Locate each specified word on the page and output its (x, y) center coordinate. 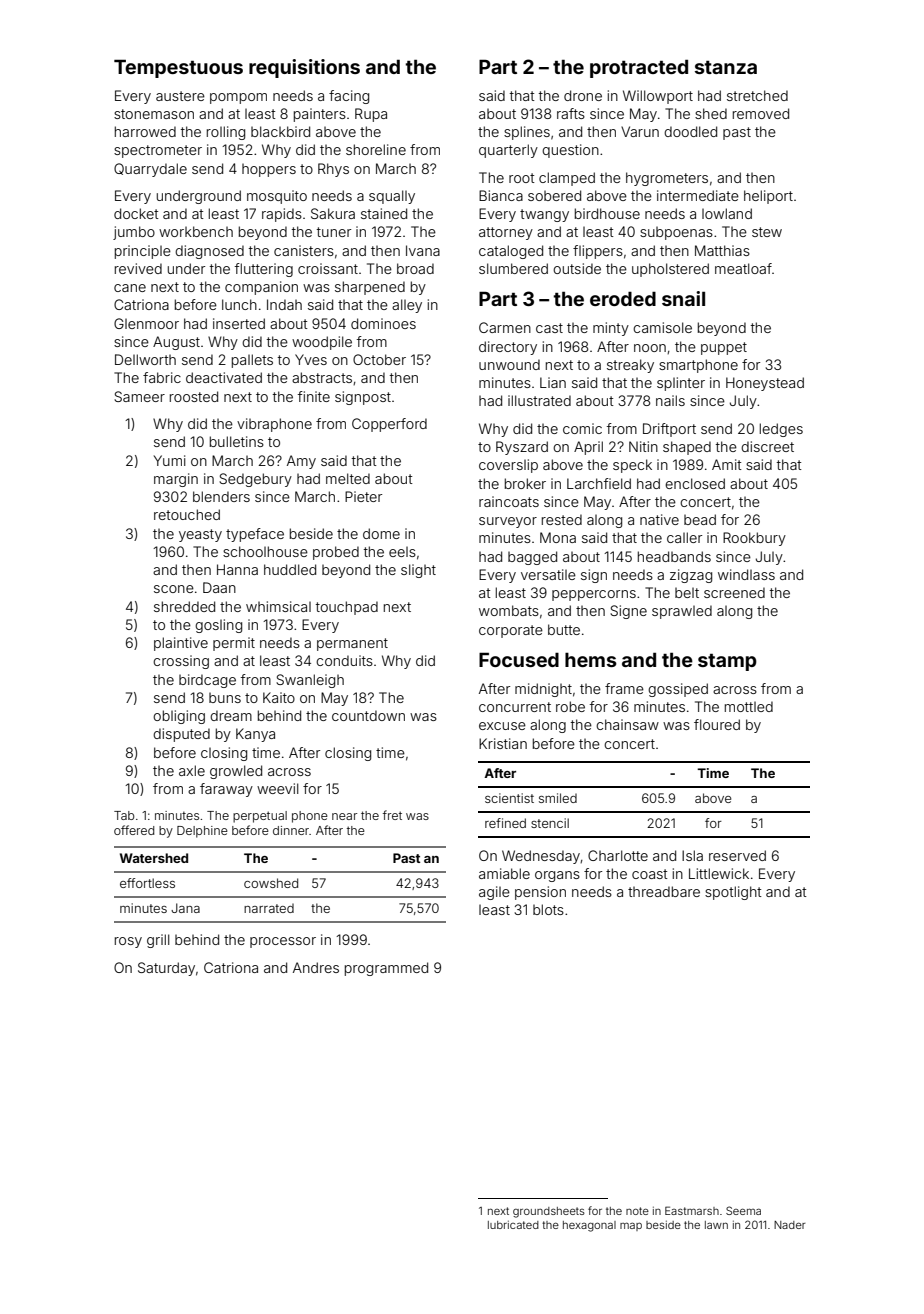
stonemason (154, 114)
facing (349, 97)
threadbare (664, 891)
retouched (187, 514)
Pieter (363, 496)
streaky (630, 366)
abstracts (322, 377)
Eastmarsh (692, 1210)
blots (548, 909)
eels (402, 552)
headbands (674, 556)
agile (494, 893)
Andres (316, 967)
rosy (128, 942)
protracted (639, 68)
